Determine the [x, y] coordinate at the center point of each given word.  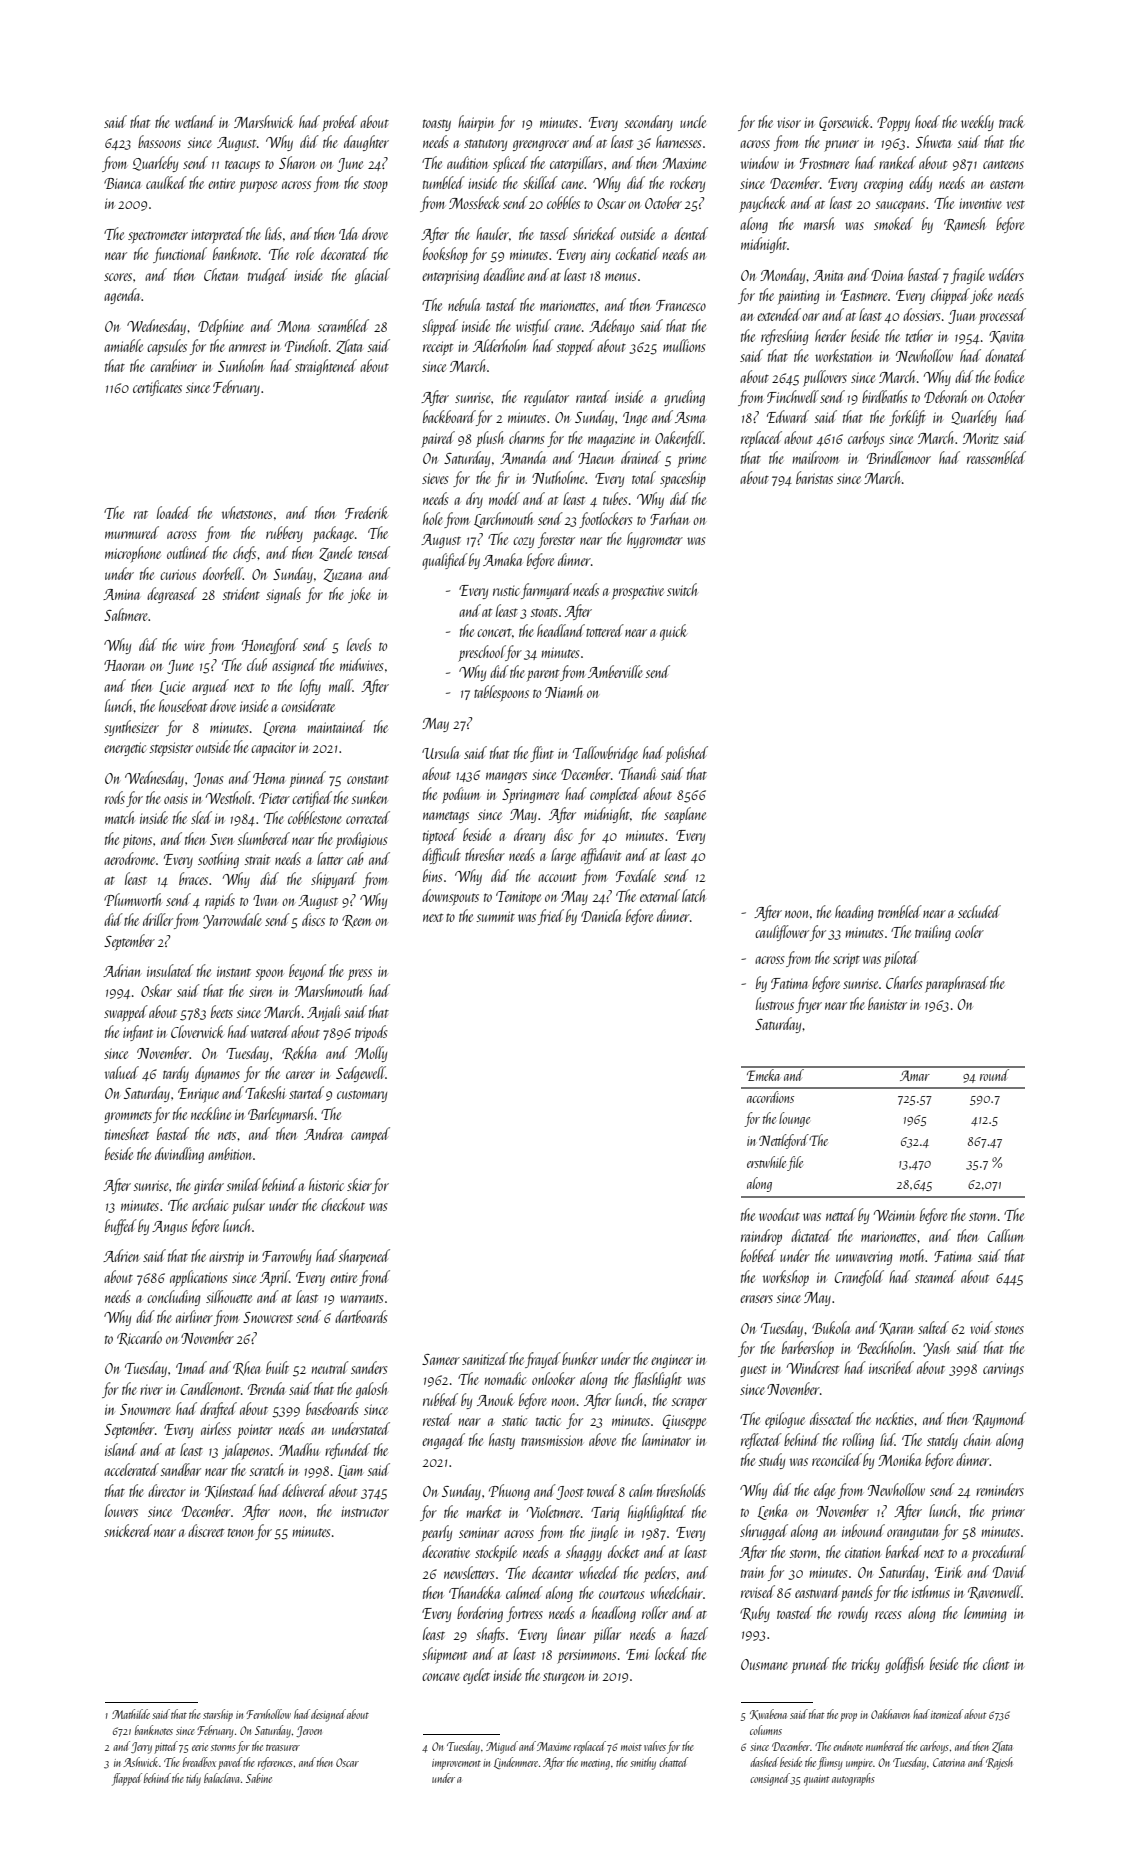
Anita [828, 275]
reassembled [996, 457]
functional [180, 255]
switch [682, 589]
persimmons [587, 1657]
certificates [157, 388]
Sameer [441, 1359]
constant [368, 779]
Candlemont [210, 1388]
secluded [979, 911]
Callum [1006, 1235]
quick [673, 632]
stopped [575, 347]
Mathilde [131, 1714]
